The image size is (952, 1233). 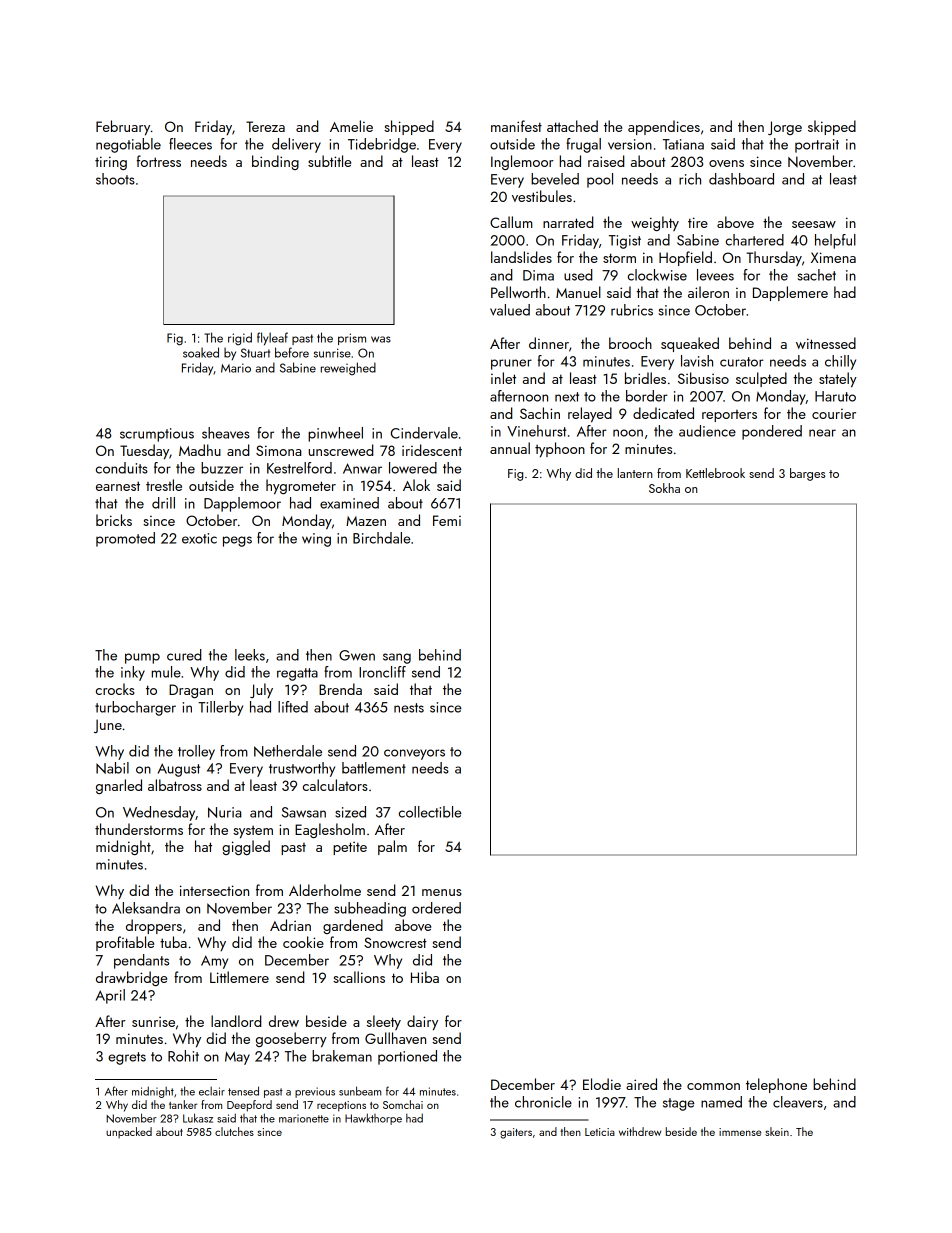 What do you see at coordinates (572, 126) in the screenshot?
I see `attached` at bounding box center [572, 126].
